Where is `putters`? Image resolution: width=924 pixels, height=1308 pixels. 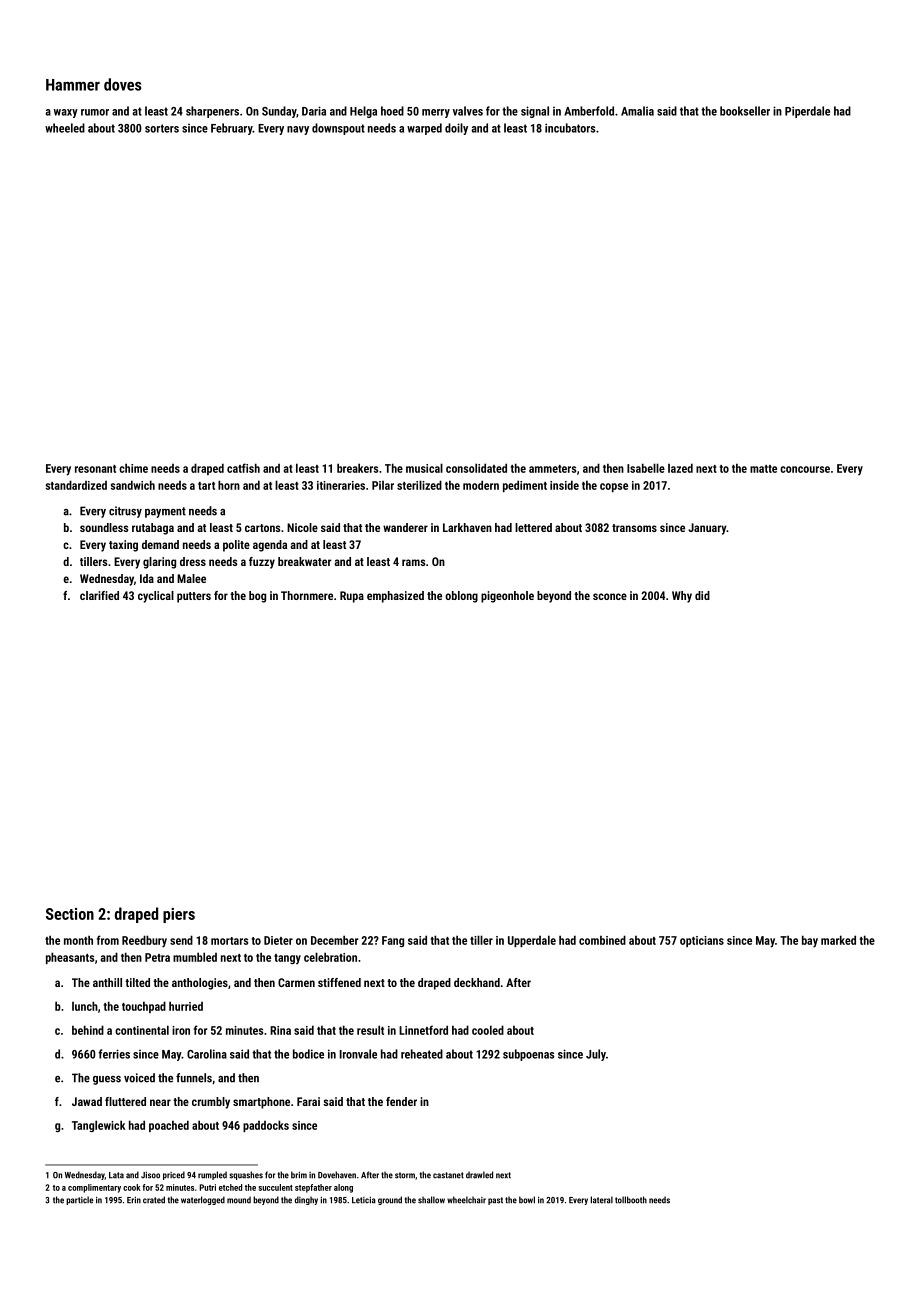
putters is located at coordinates (194, 597).
